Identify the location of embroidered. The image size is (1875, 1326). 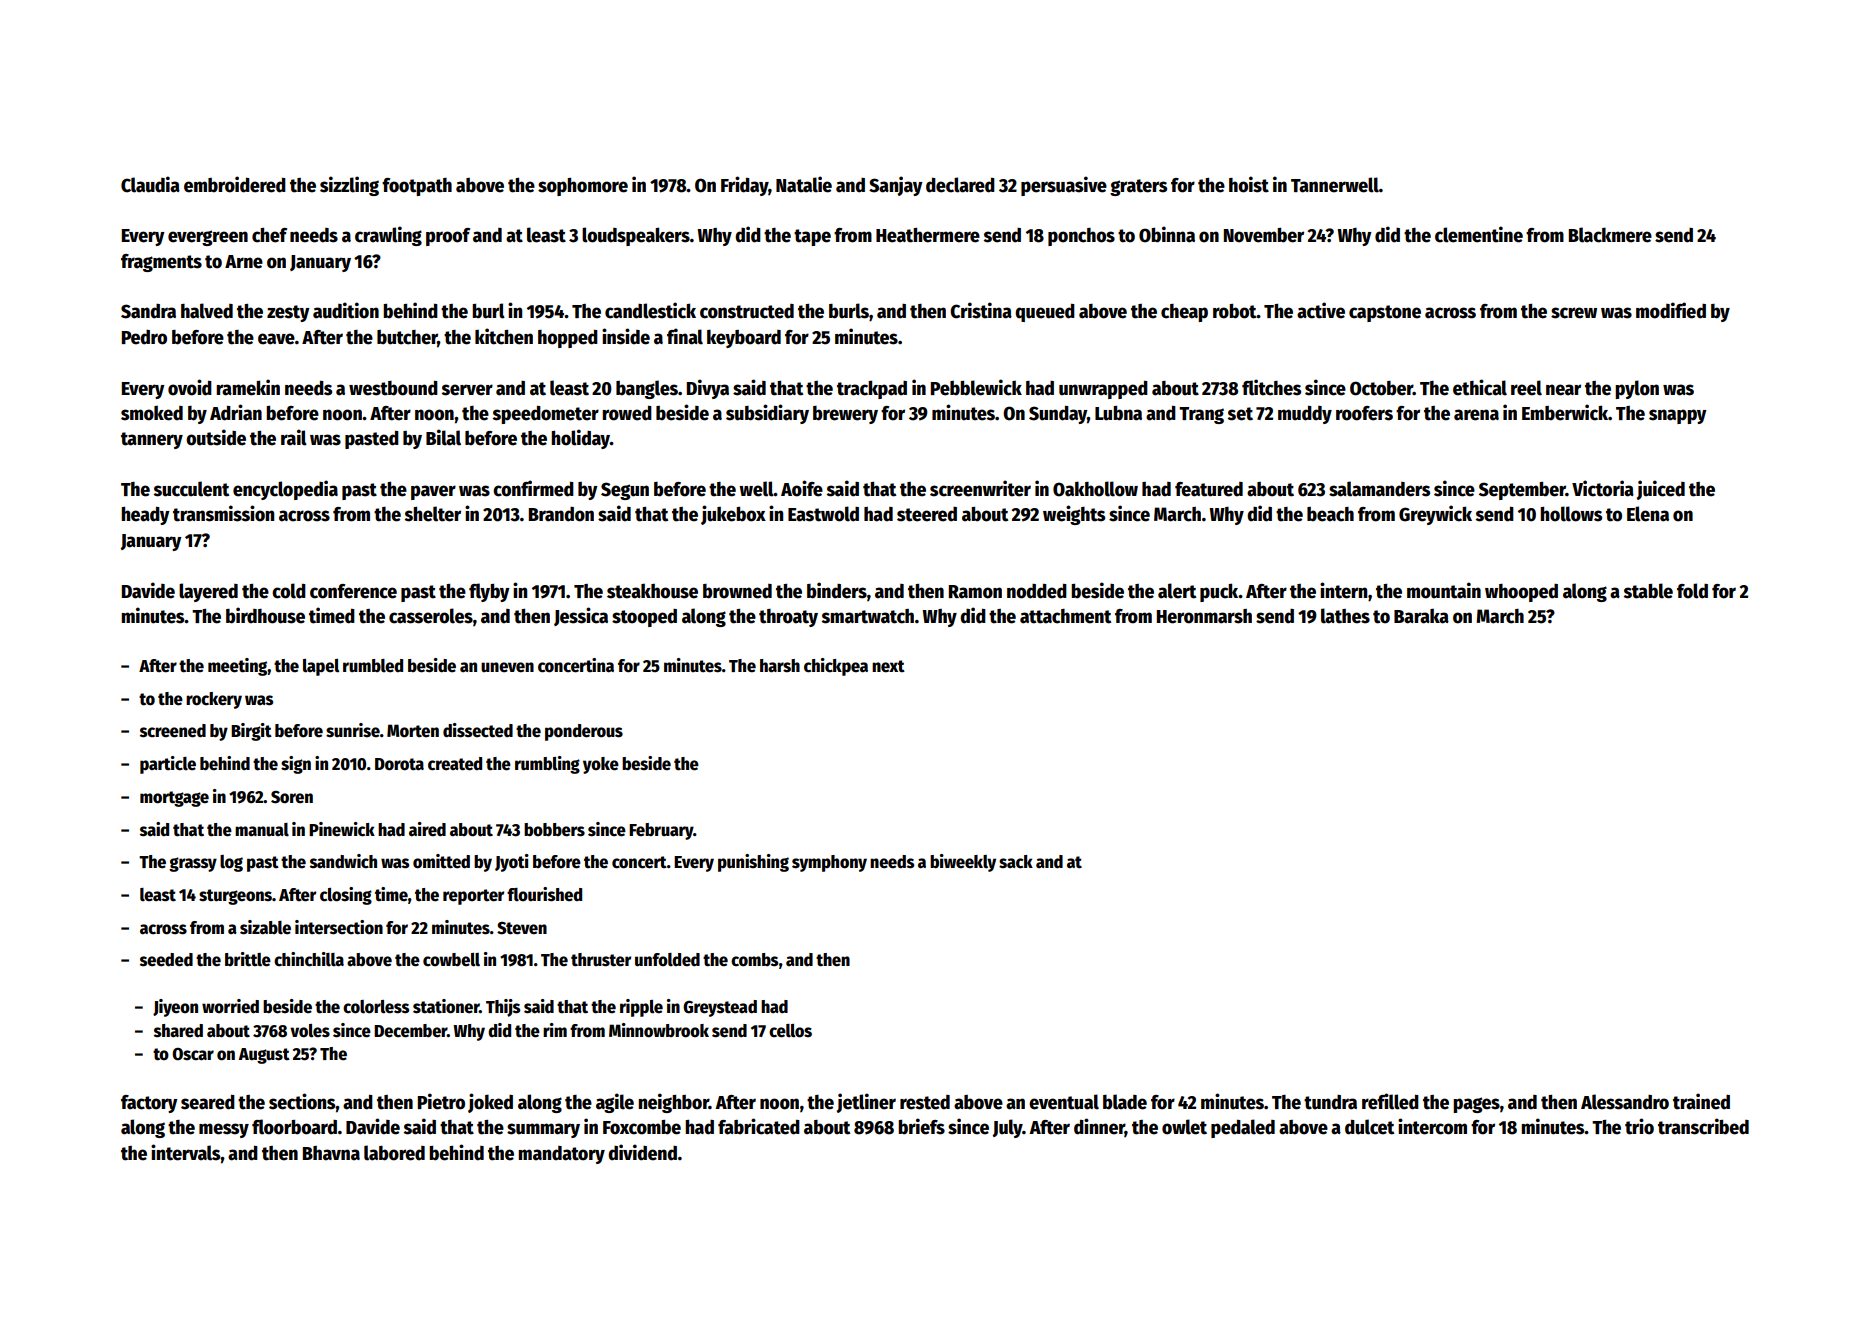
(235, 184).
